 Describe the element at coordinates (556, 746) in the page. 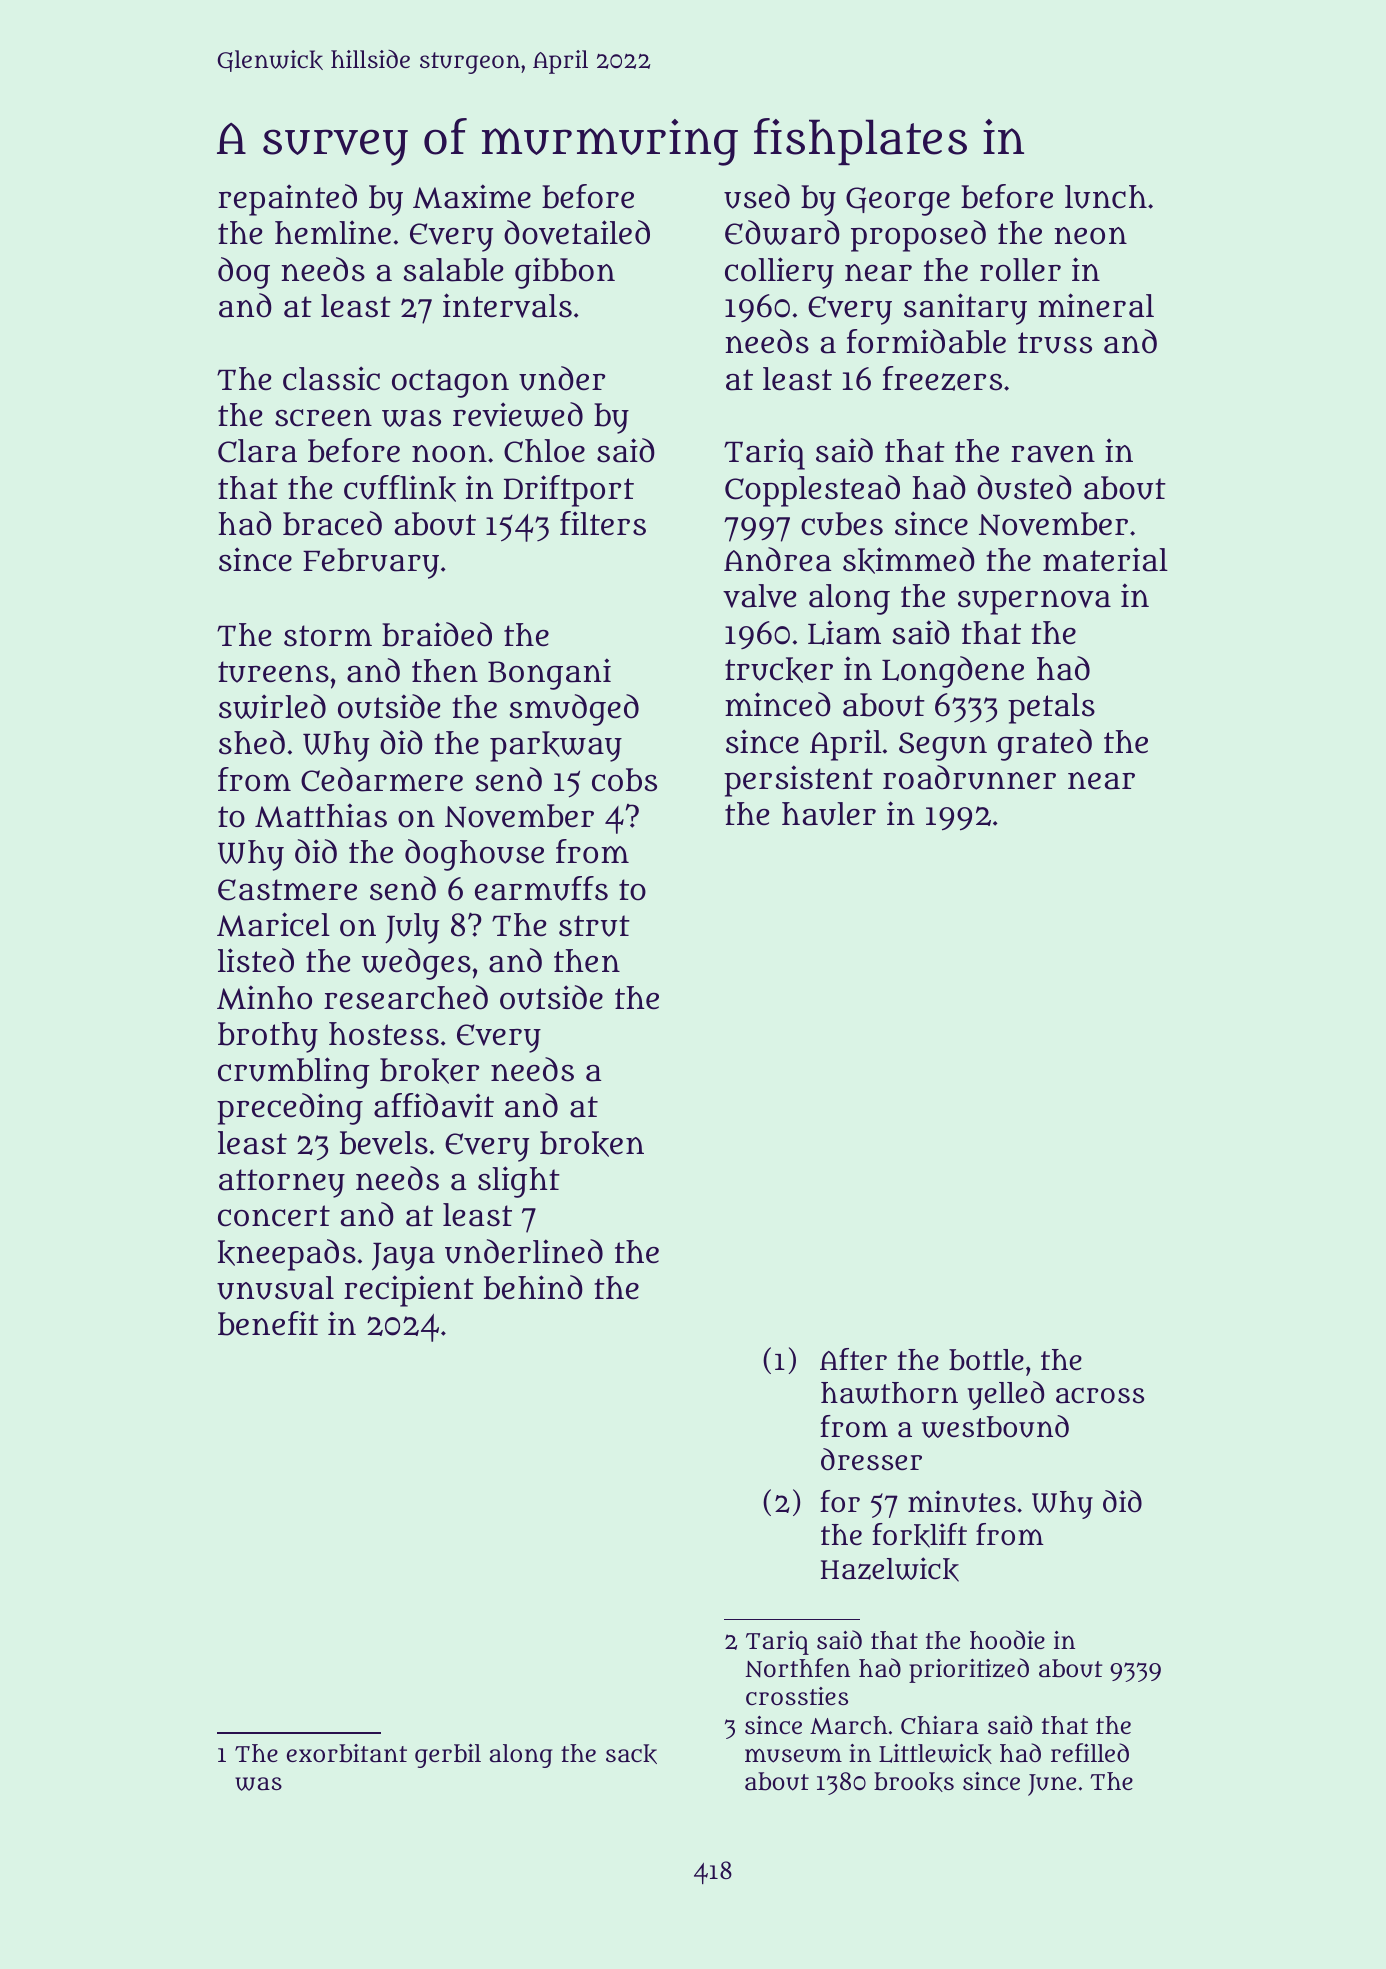

I see `parkway` at that location.
